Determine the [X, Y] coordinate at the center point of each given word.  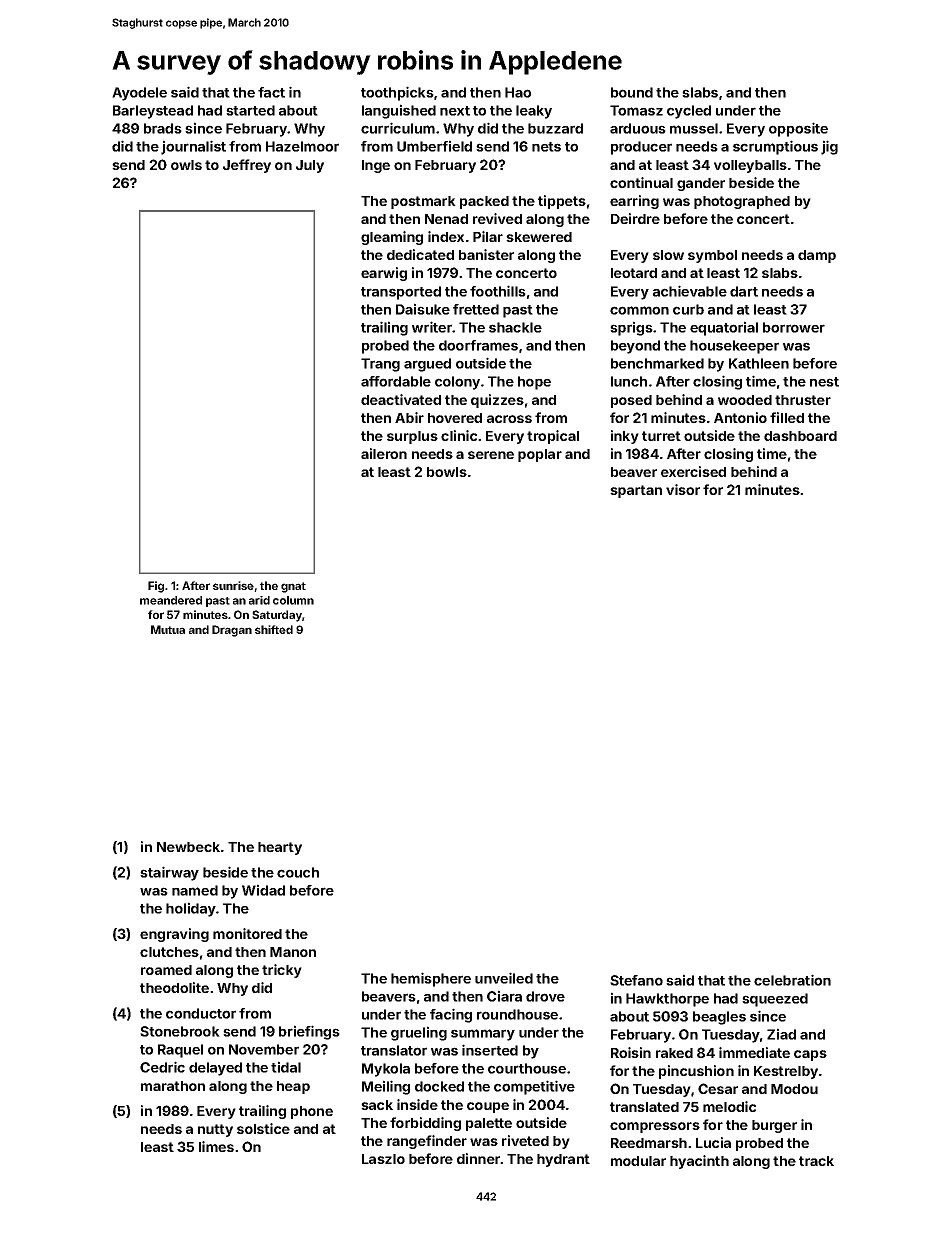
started [250, 110]
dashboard [800, 436]
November [264, 1049]
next [455, 111]
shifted [274, 629]
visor [683, 489]
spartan [636, 491]
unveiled [504, 978]
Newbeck [188, 847]
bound [632, 92]
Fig [156, 587]
